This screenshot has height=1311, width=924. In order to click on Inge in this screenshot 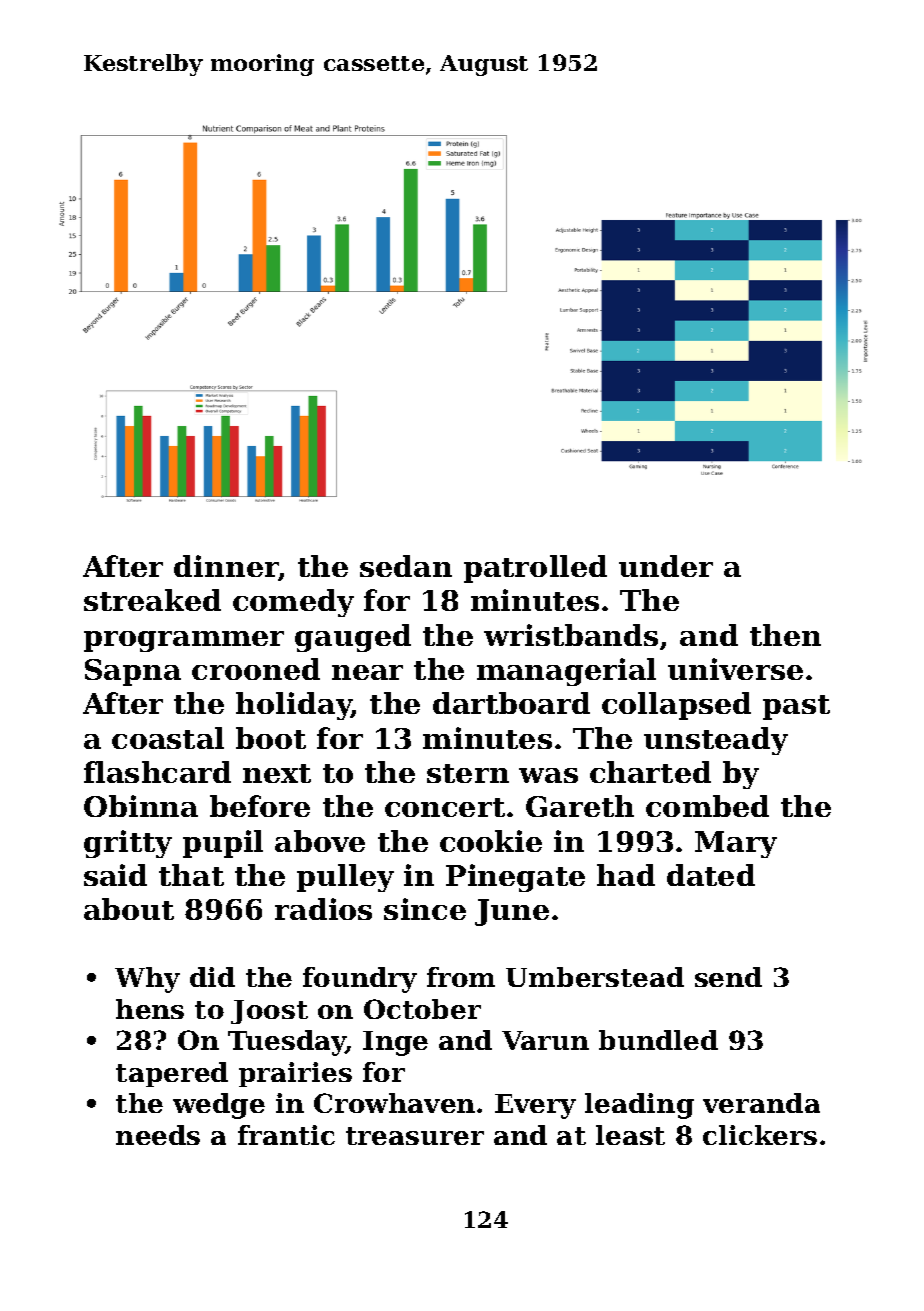, I will do `click(395, 1043)`.
